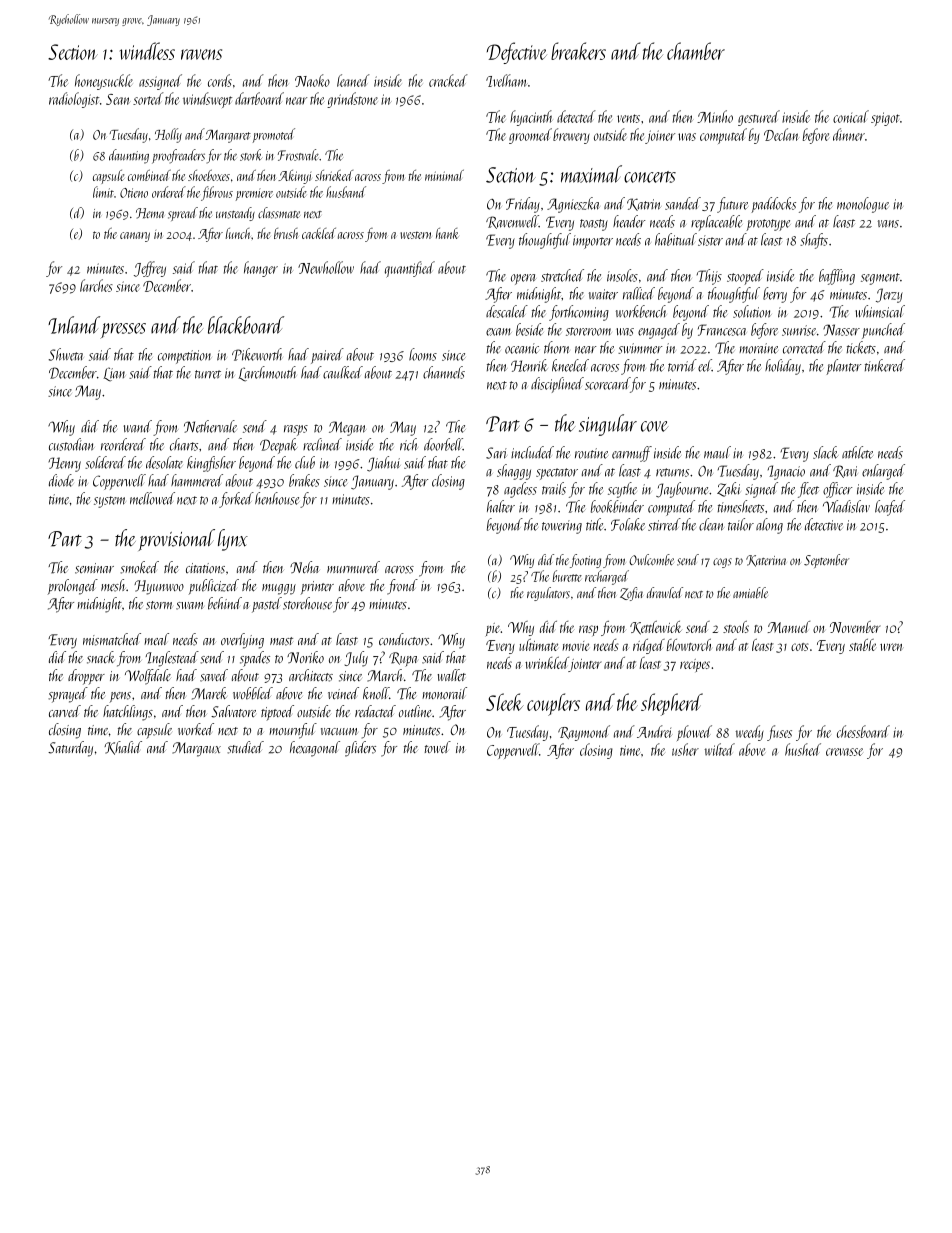  Describe the element at coordinates (112, 639) in the image. I see `mismatched` at that location.
